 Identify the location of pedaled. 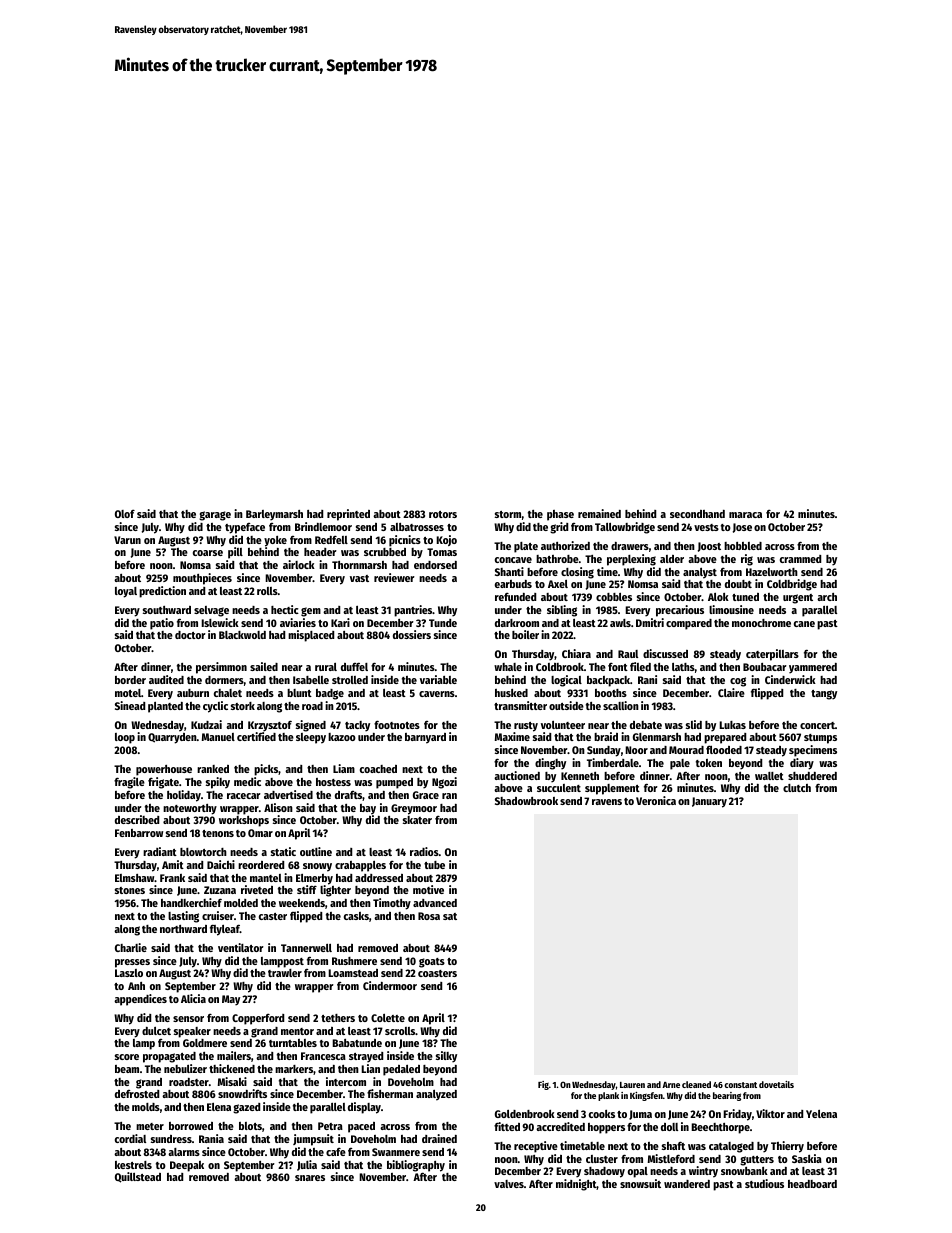
(401, 1070).
